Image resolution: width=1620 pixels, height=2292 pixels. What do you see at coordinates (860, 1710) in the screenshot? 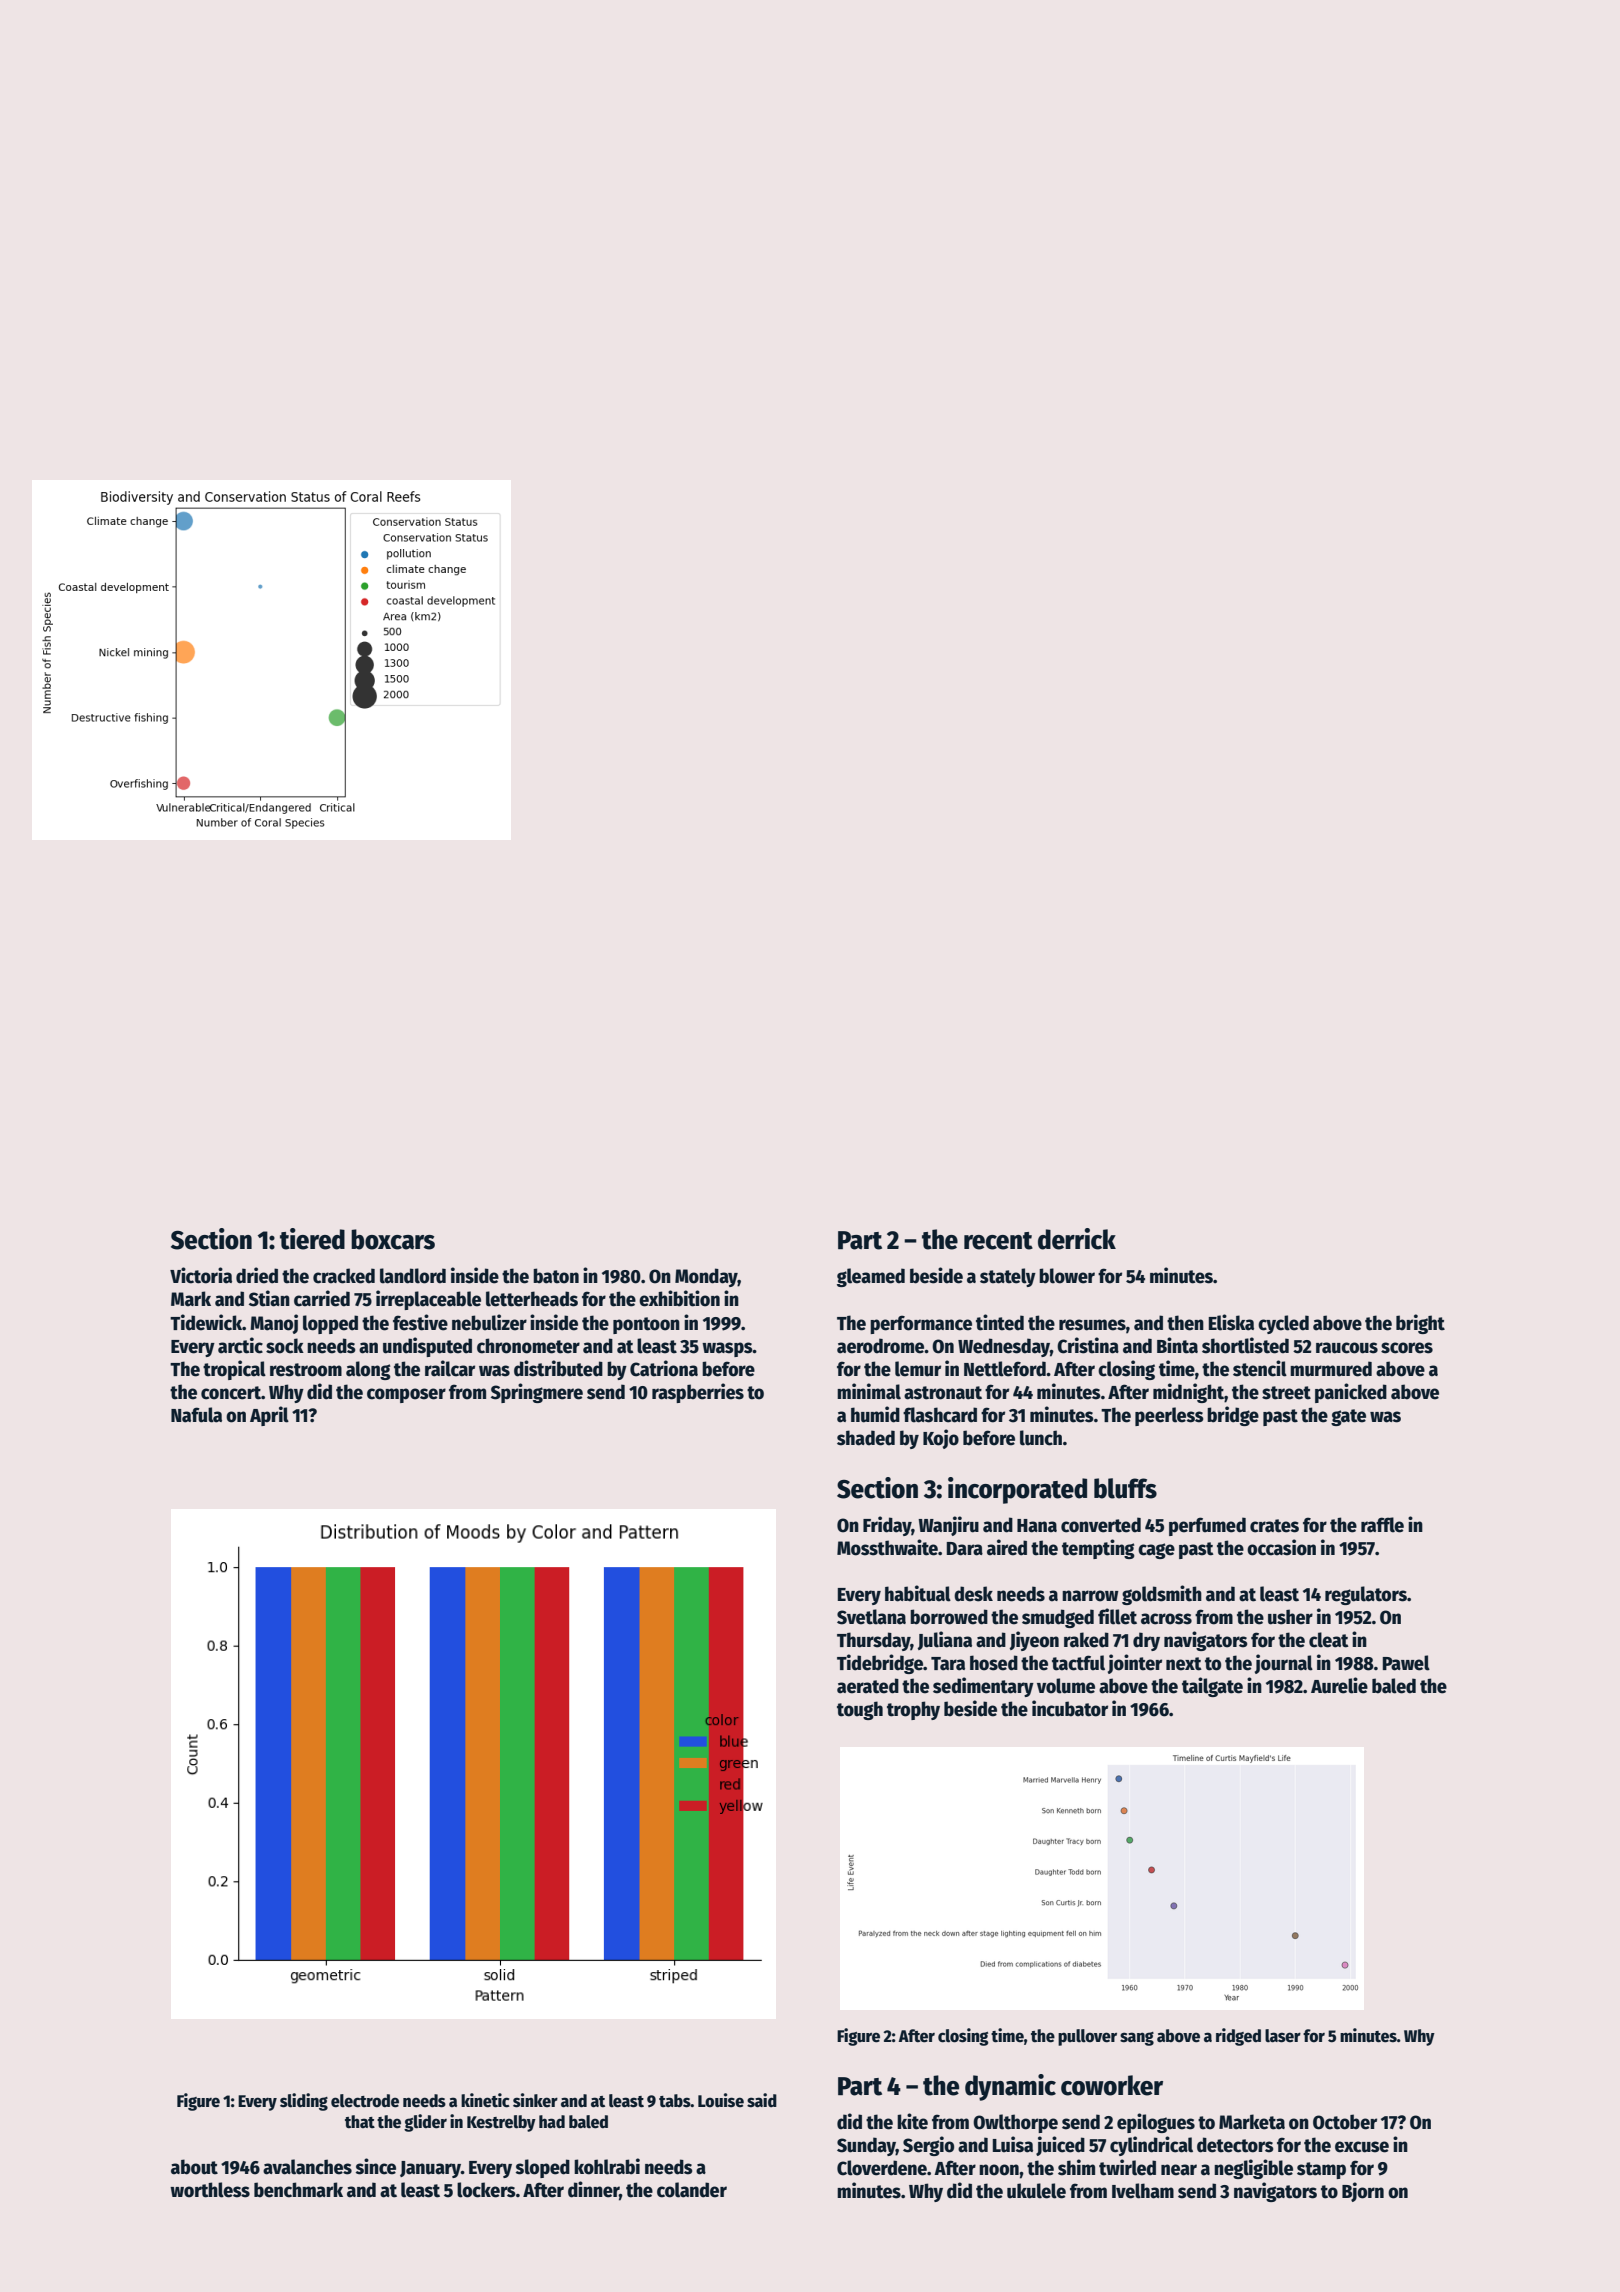
I see `tough` at bounding box center [860, 1710].
